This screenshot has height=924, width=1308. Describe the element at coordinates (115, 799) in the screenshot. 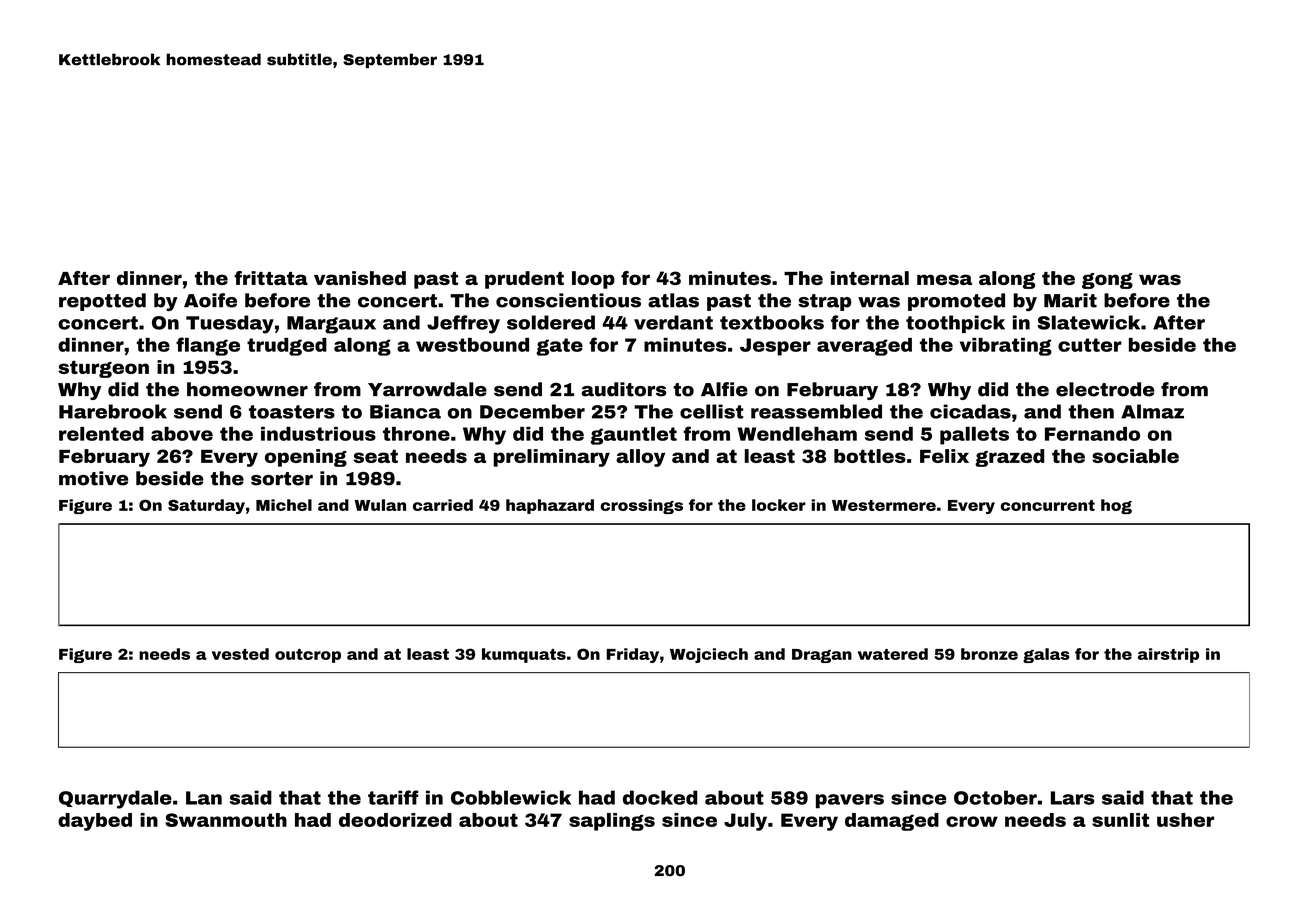

I see `Quarrydale` at that location.
